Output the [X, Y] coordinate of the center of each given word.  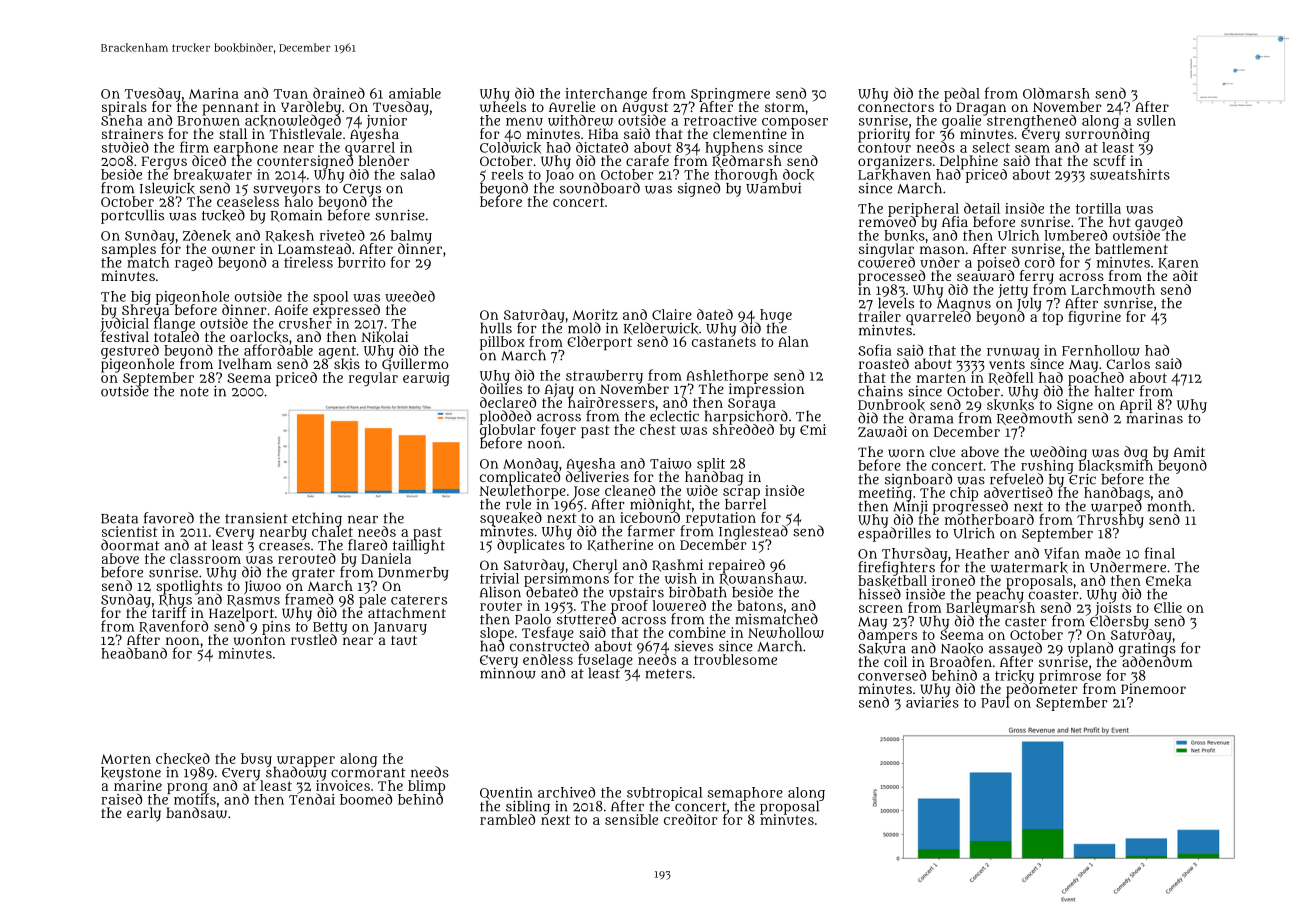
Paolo [533, 619]
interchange [606, 95]
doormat [130, 545]
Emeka [1168, 581]
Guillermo [415, 365]
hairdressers [611, 402]
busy [256, 760]
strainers [132, 133]
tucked [223, 215]
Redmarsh [747, 162]
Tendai [312, 799]
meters [668, 674]
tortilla [1098, 208]
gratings [1147, 649]
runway [1013, 353]
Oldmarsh [1056, 93]
